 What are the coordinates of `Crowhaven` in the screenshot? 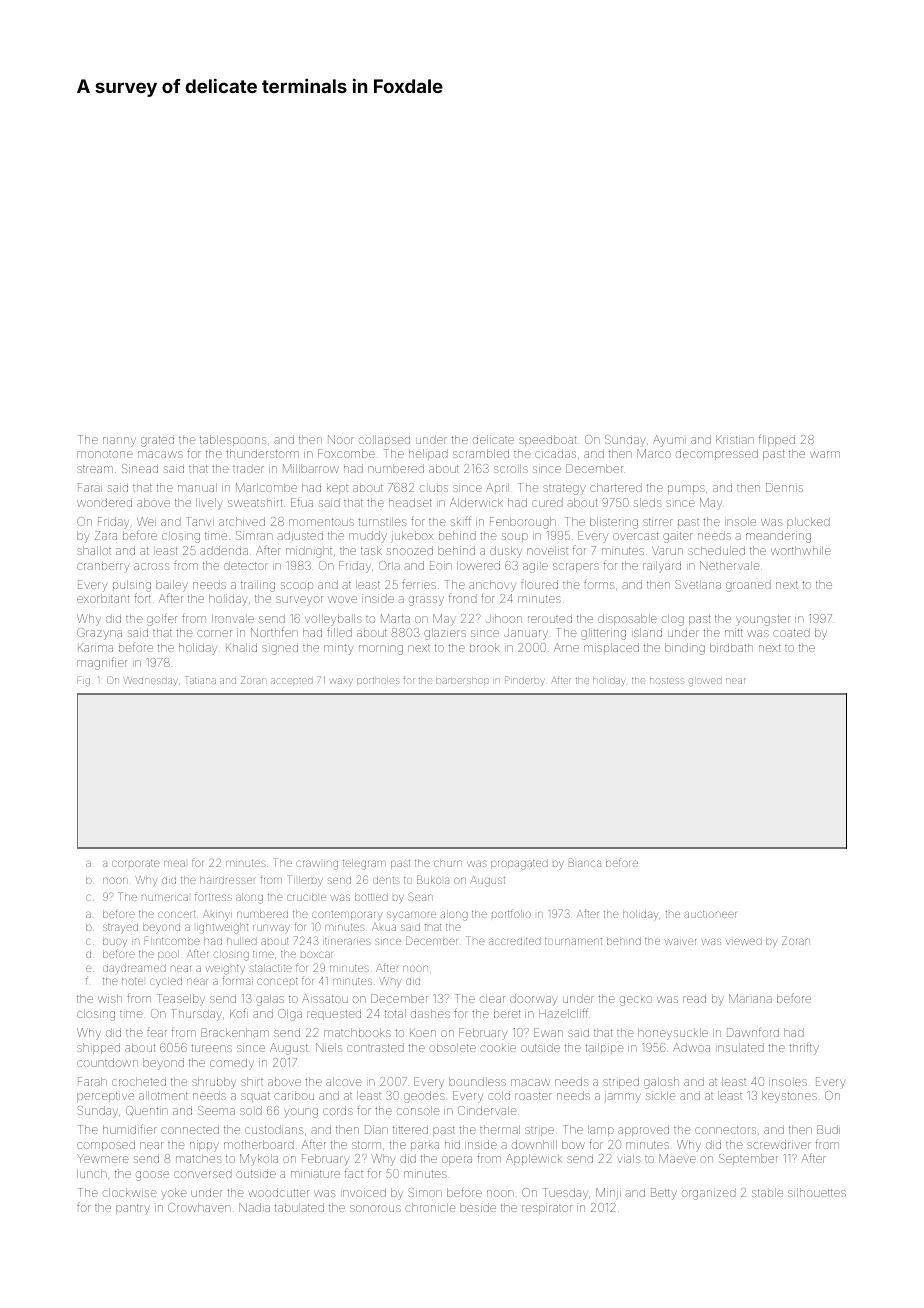 It's located at (199, 1207).
